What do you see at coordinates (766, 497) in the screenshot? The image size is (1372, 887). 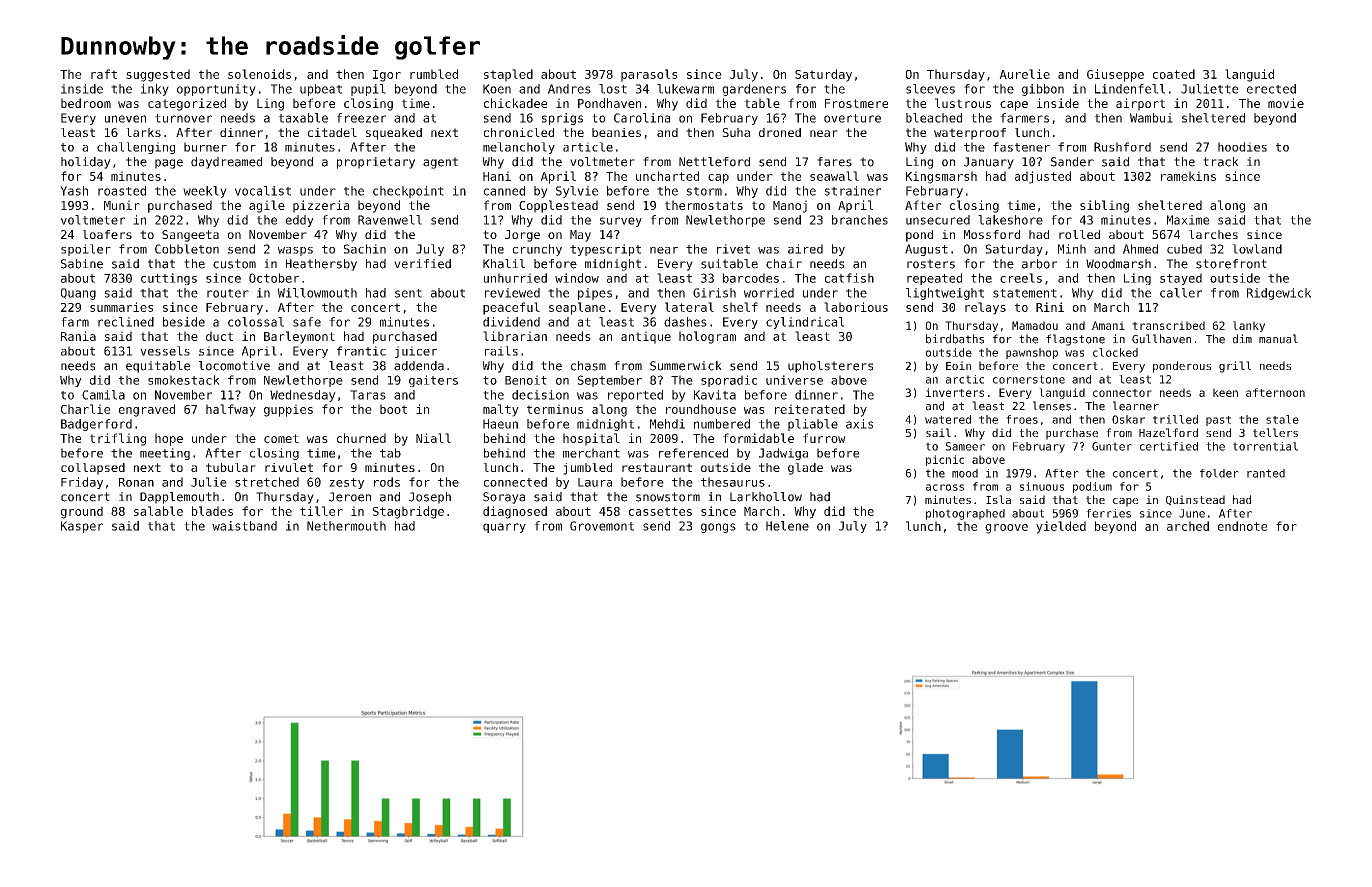 I see `Larkhollow` at bounding box center [766, 497].
